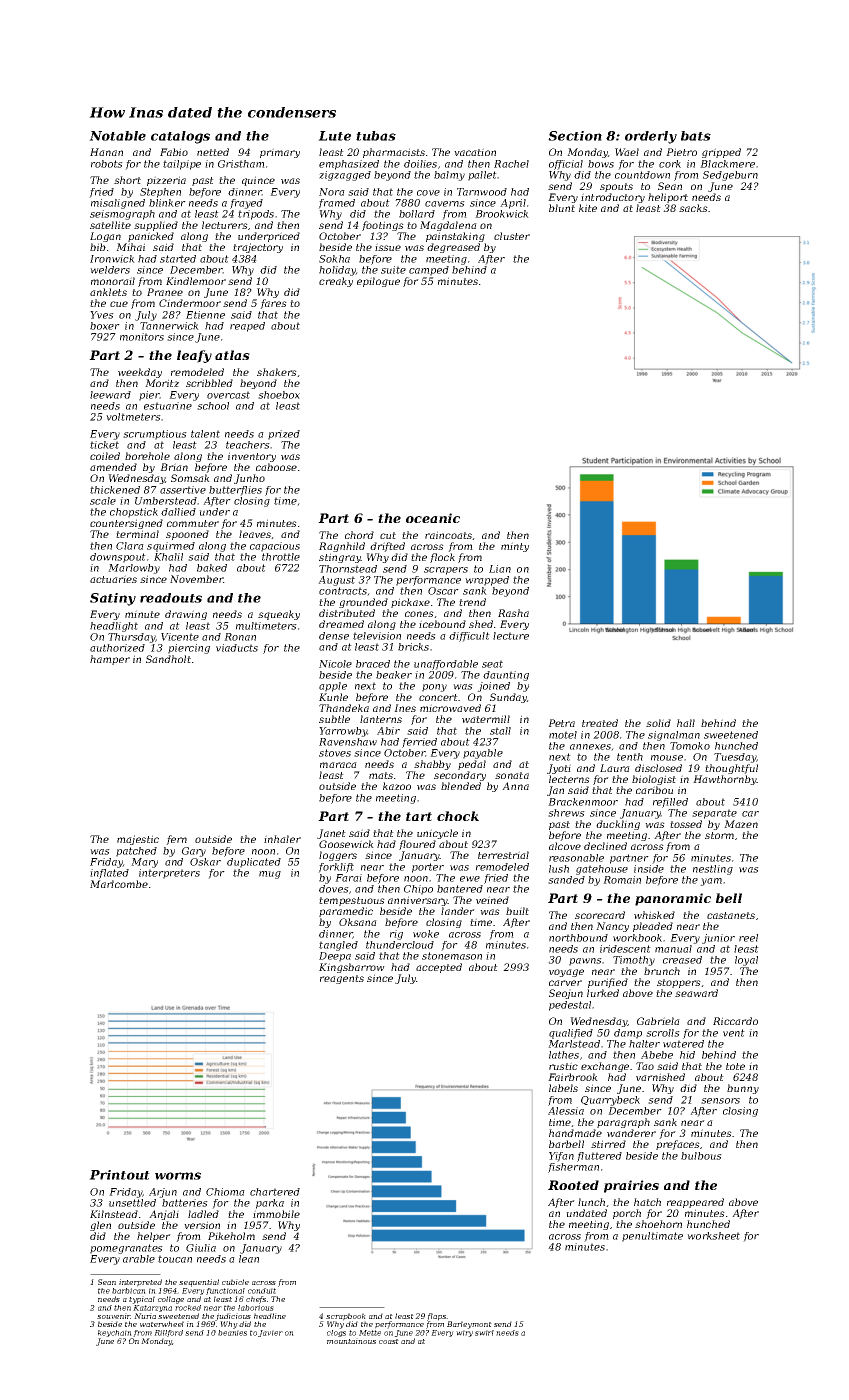  I want to click on Barleymont, so click(469, 1325).
